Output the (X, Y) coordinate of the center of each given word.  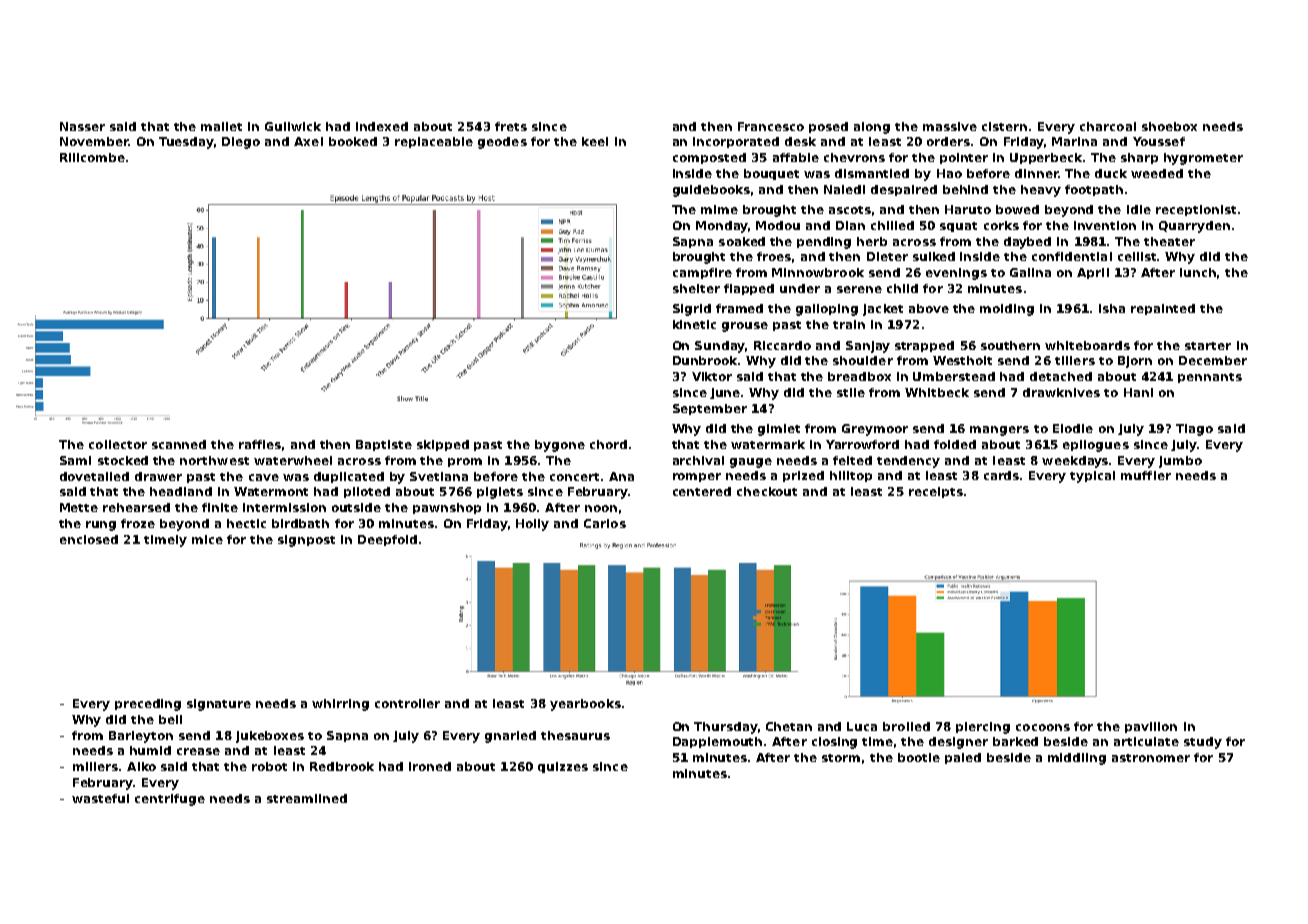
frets (511, 126)
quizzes (563, 767)
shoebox (1169, 126)
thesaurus (575, 735)
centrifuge (170, 800)
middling (1077, 759)
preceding (148, 705)
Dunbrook (706, 360)
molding (1007, 310)
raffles (261, 445)
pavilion (1151, 727)
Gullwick (293, 126)
